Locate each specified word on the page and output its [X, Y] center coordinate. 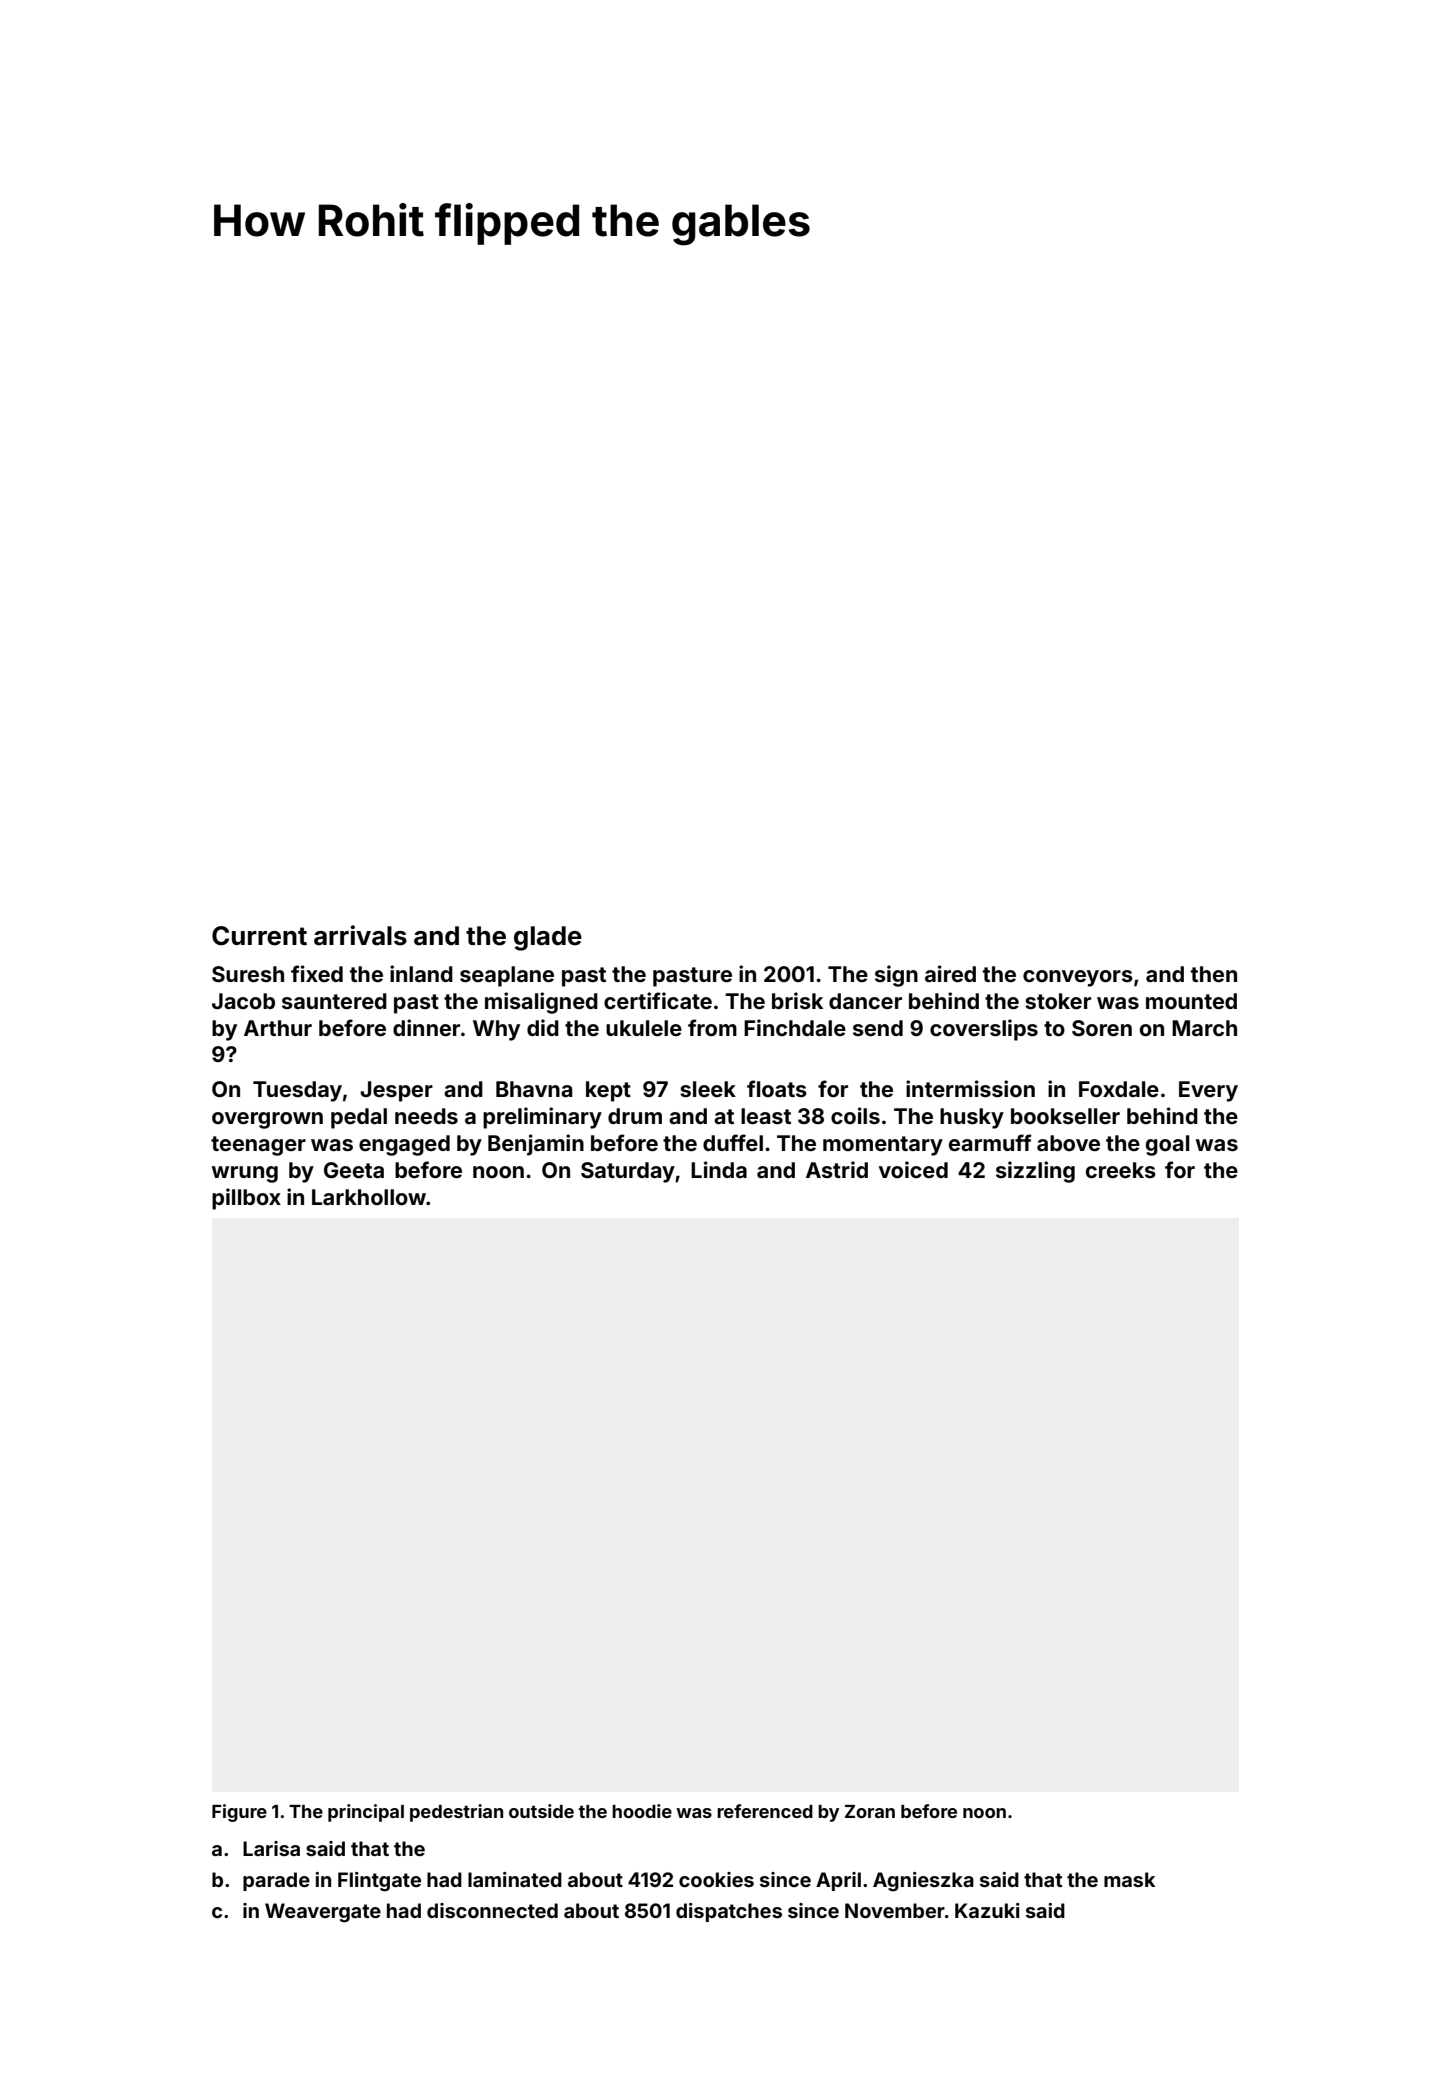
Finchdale [795, 1027]
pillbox [246, 1199]
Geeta [354, 1170]
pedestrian [456, 1813]
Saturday [628, 1172]
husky [972, 1118]
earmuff [990, 1142]
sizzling [1035, 1172]
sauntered [334, 1001]
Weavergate [323, 1913]
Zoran [870, 1811]
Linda [719, 1169]
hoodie [642, 1811]
